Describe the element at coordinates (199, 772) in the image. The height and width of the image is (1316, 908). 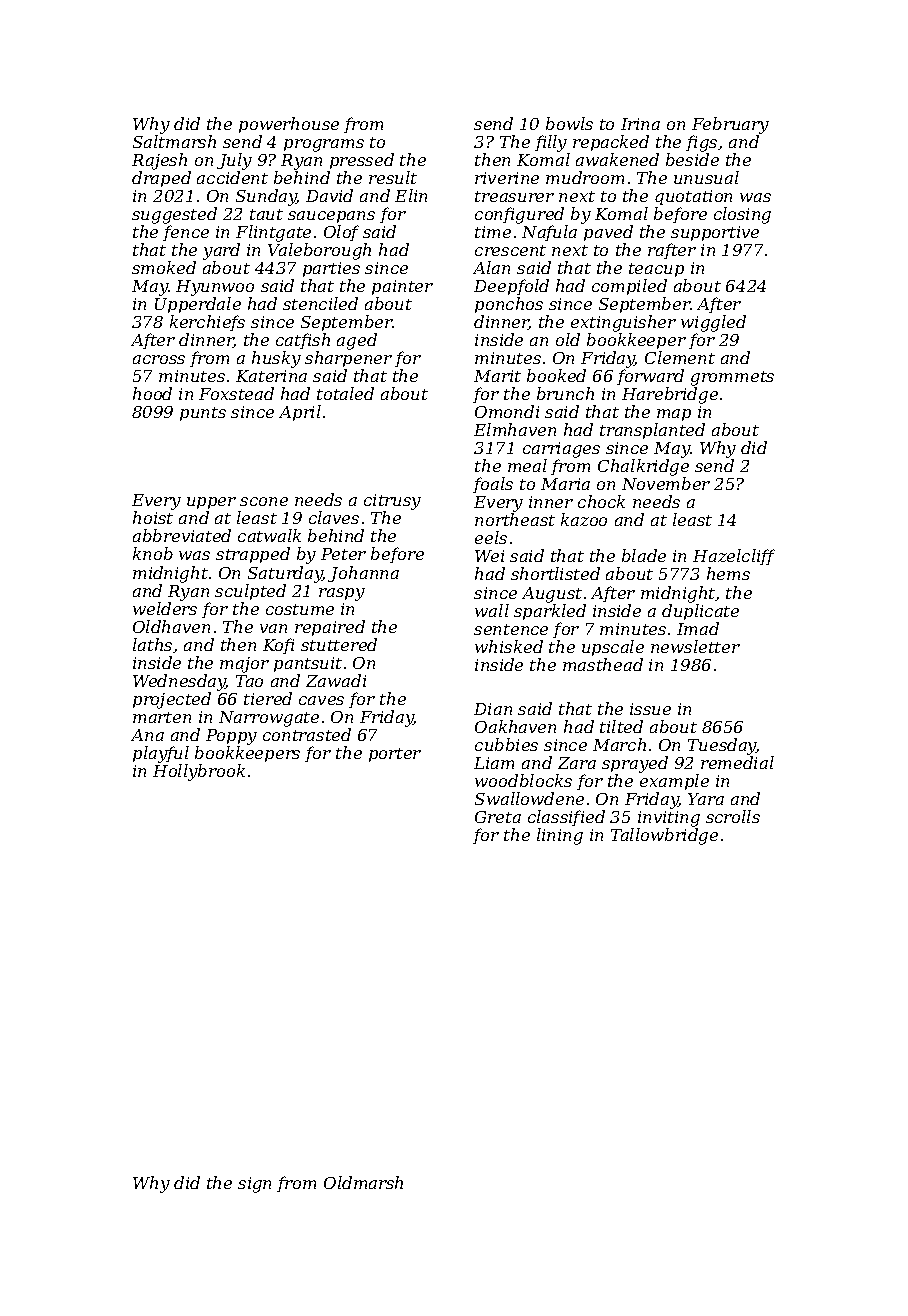
I see `Hollybrook` at that location.
